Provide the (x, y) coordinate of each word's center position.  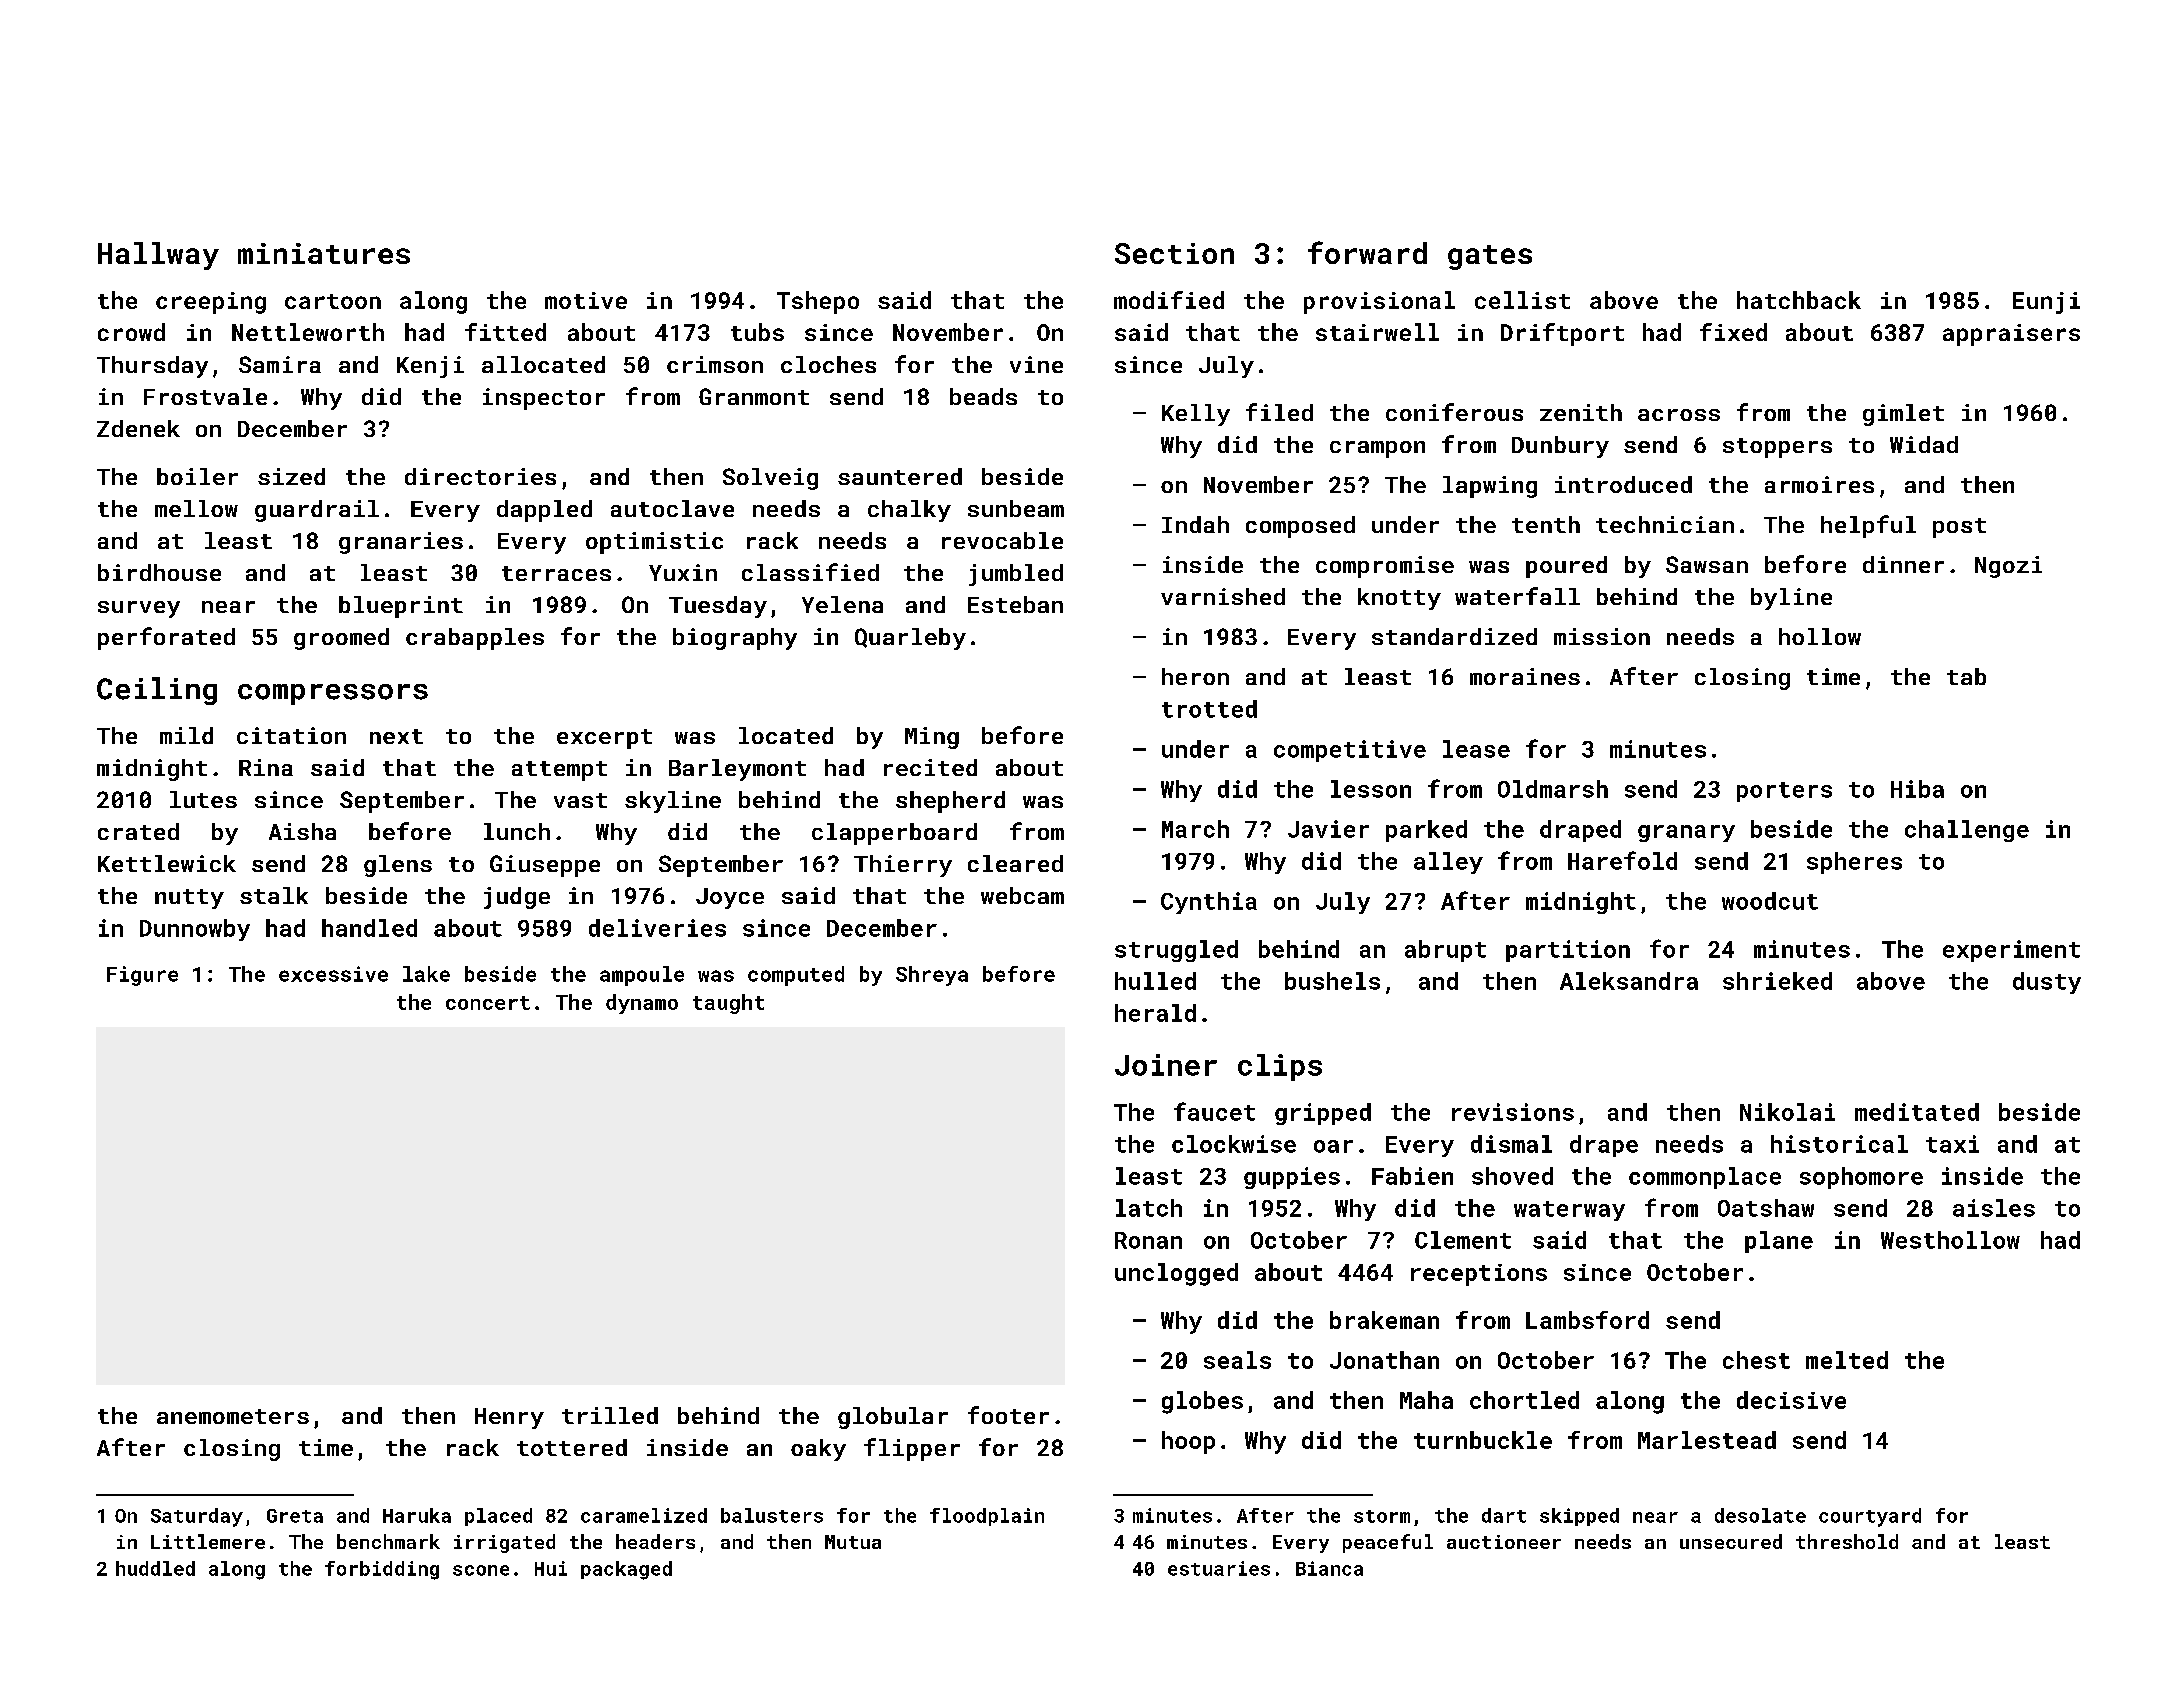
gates (1490, 257)
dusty (2047, 983)
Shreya (932, 976)
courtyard (1870, 1517)
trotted (1209, 709)
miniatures (324, 253)
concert (488, 1003)
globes (1202, 1402)
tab (1966, 676)
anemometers (233, 1416)
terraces (556, 573)
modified (1169, 300)
